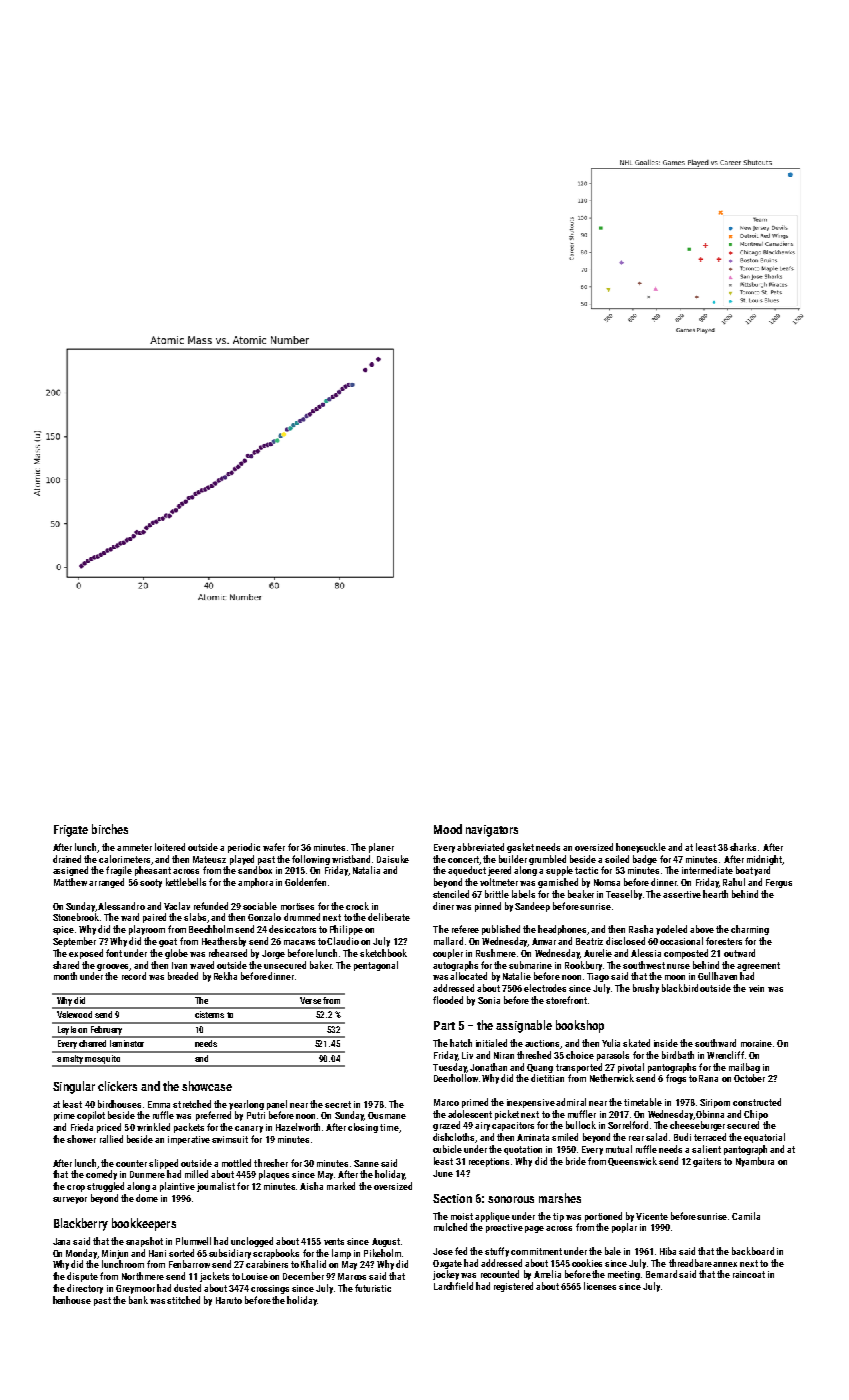 Image resolution: width=849 pixels, height=1400 pixels. What do you see at coordinates (134, 976) in the screenshot?
I see `record` at bounding box center [134, 976].
